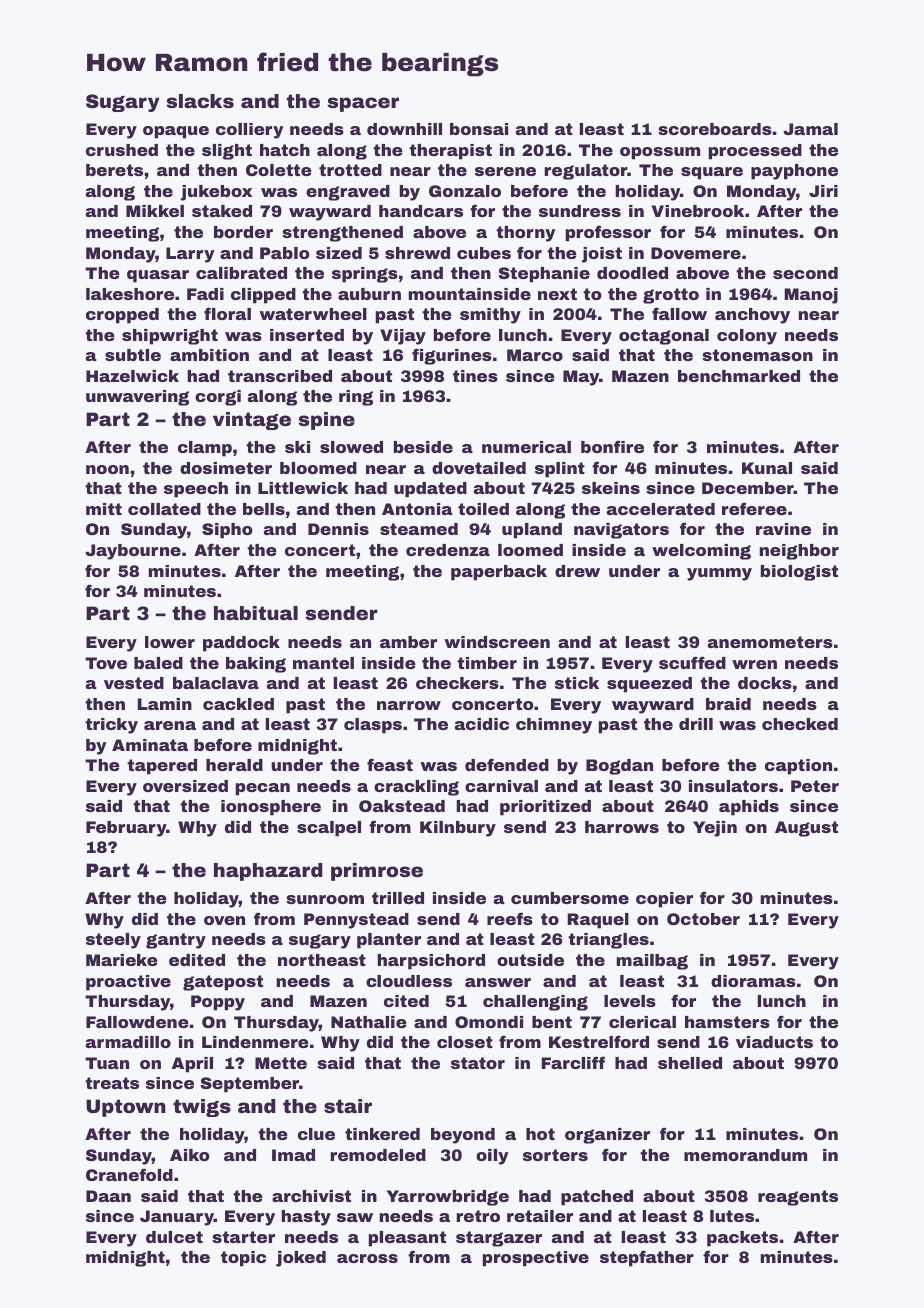 The width and height of the screenshot is (924, 1308). What do you see at coordinates (478, 1216) in the screenshot?
I see `retro` at bounding box center [478, 1216].
